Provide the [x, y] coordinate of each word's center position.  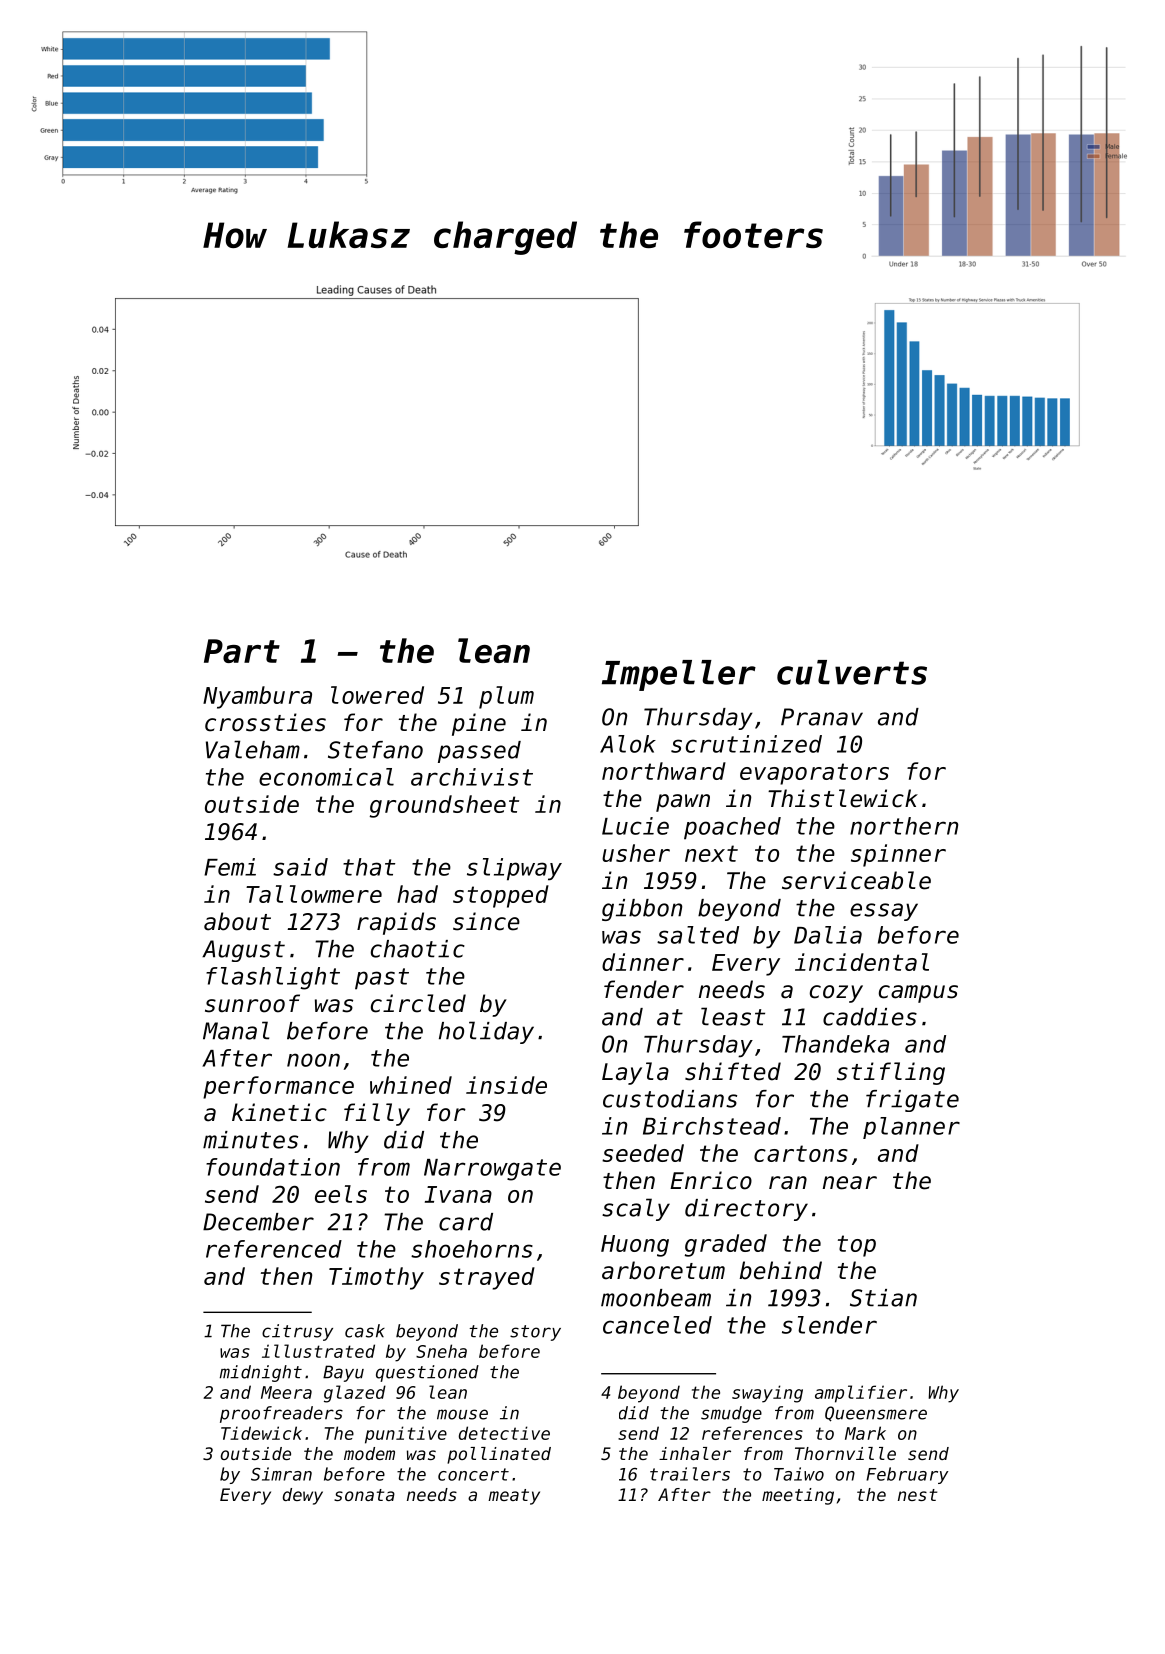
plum [506, 697]
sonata [364, 1495]
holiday [486, 1032]
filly [377, 1114]
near [850, 1183]
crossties [265, 722]
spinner [898, 855]
